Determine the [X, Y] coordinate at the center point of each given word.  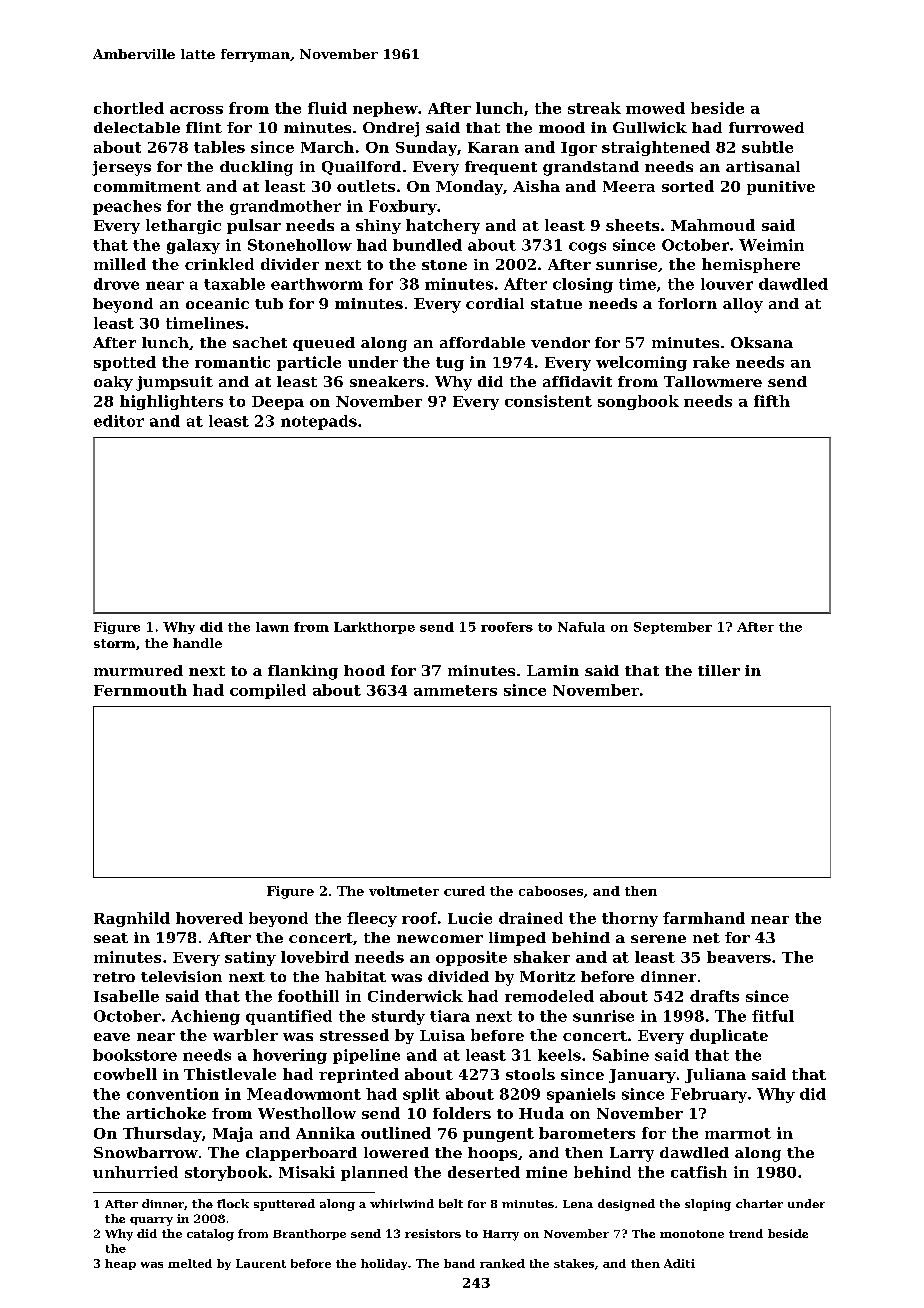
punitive [781, 188]
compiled [268, 691]
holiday [384, 1264]
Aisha [536, 186]
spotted [125, 363]
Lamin [553, 670]
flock [233, 1203]
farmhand [704, 918]
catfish [699, 1172]
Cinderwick [415, 996]
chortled [129, 108]
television [181, 976]
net [706, 938]
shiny [378, 226]
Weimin [771, 245]
